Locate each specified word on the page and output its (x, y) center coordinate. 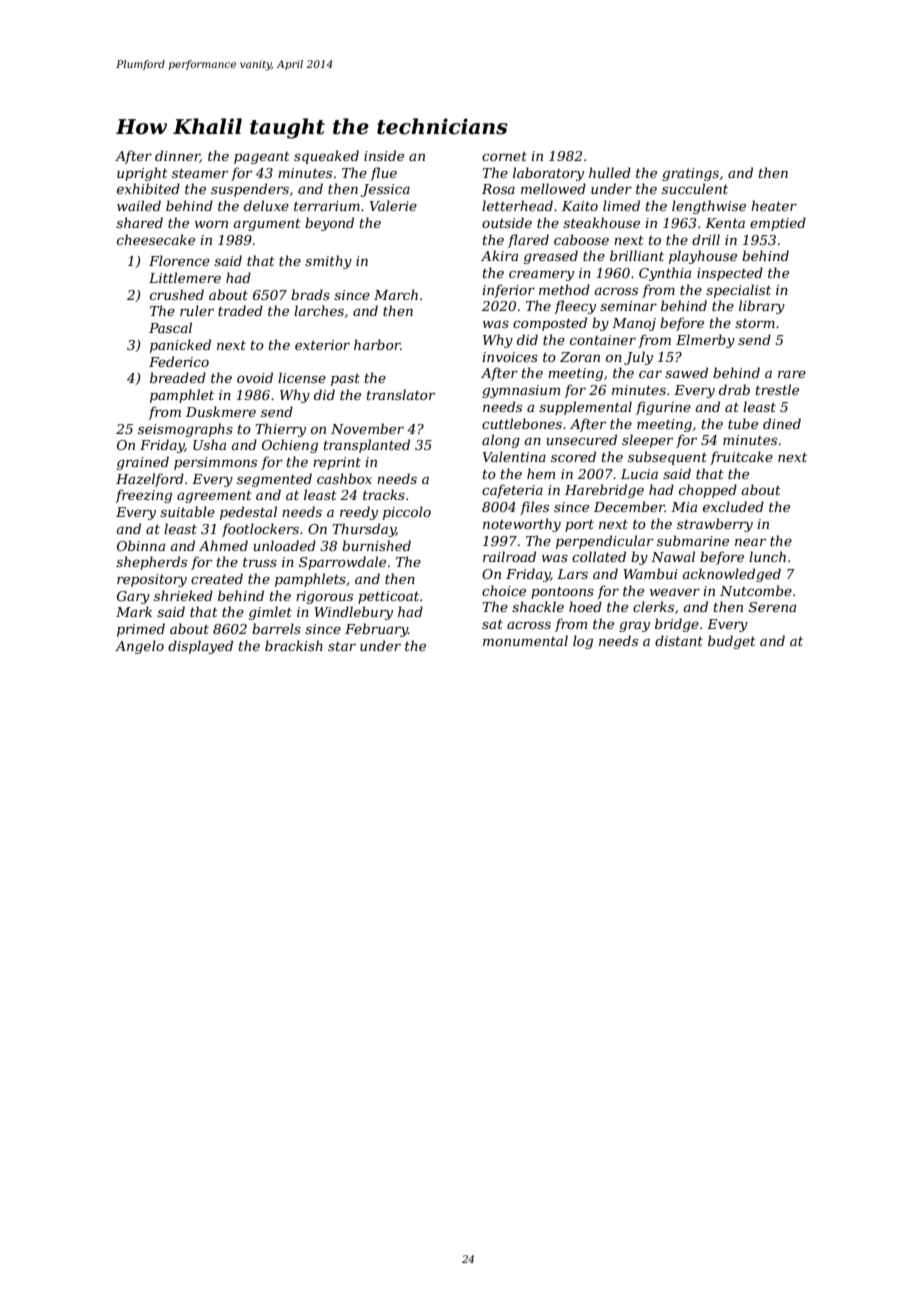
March (396, 294)
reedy (359, 513)
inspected (730, 274)
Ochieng (290, 446)
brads (310, 294)
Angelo (139, 647)
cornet (504, 156)
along (501, 441)
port (579, 526)
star (342, 646)
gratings (690, 174)
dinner (177, 156)
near (750, 542)
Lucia (639, 474)
